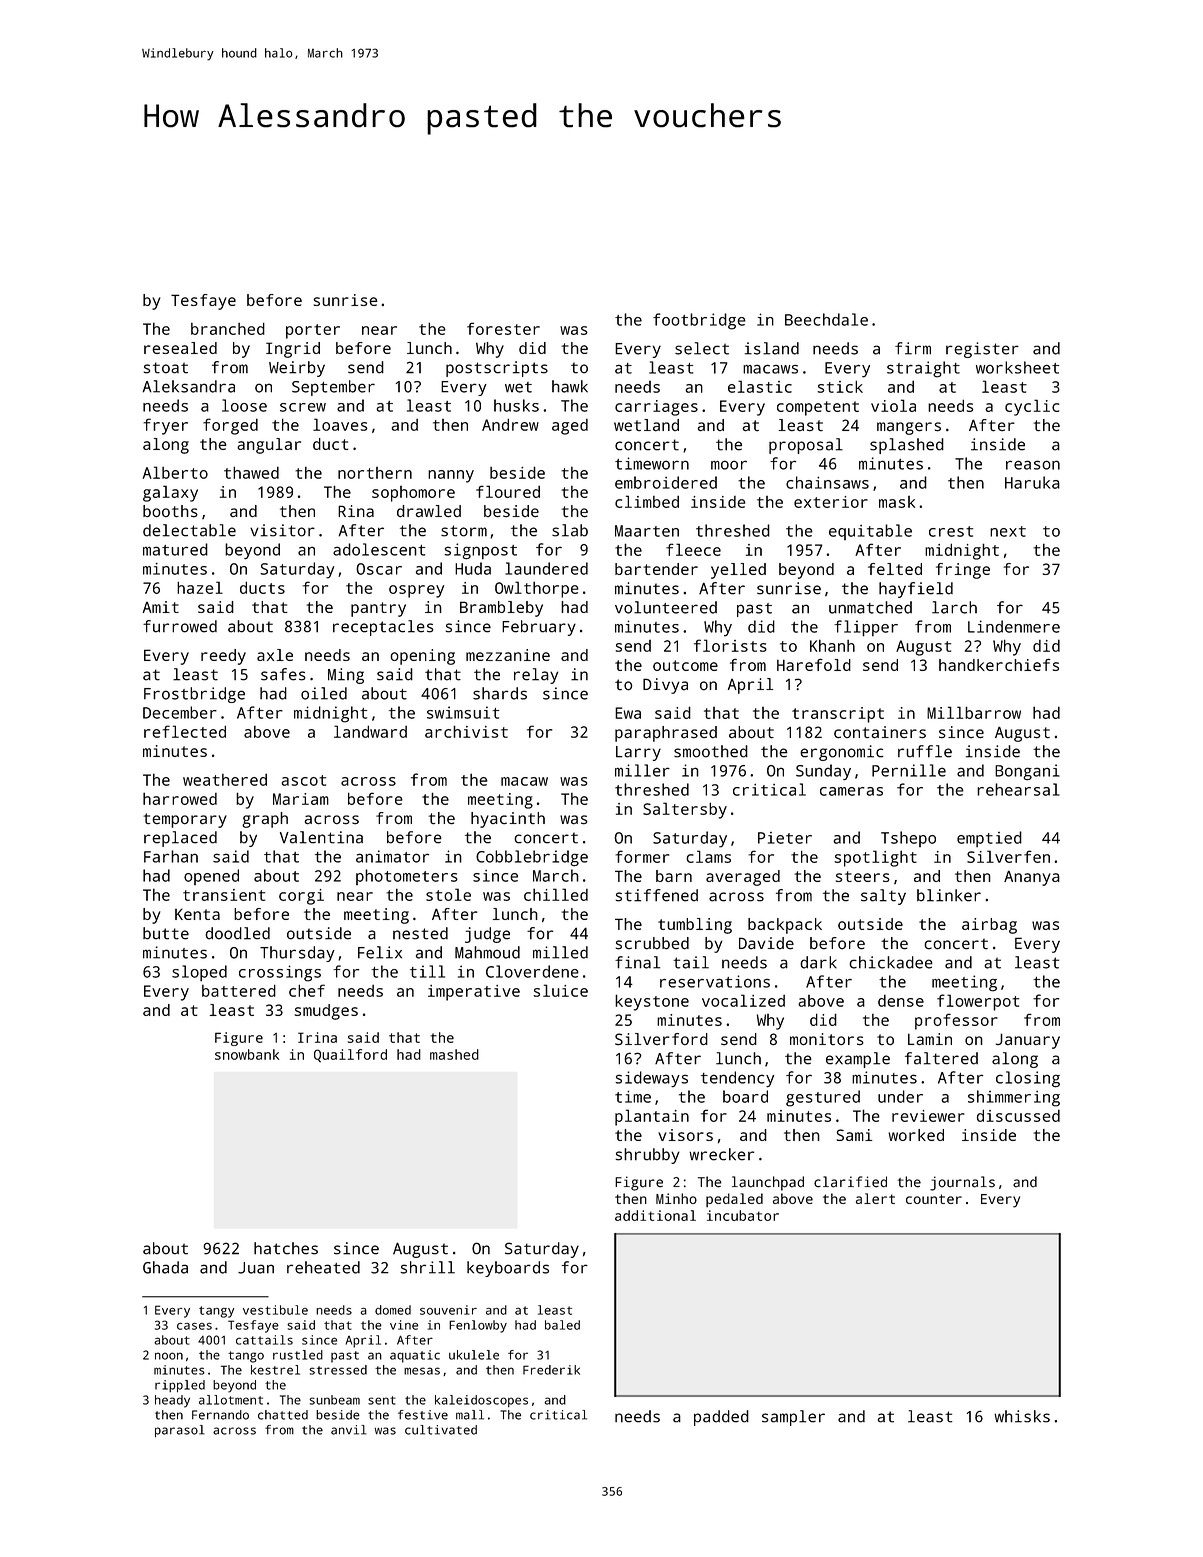  I want to click on cyclic, so click(1032, 407).
